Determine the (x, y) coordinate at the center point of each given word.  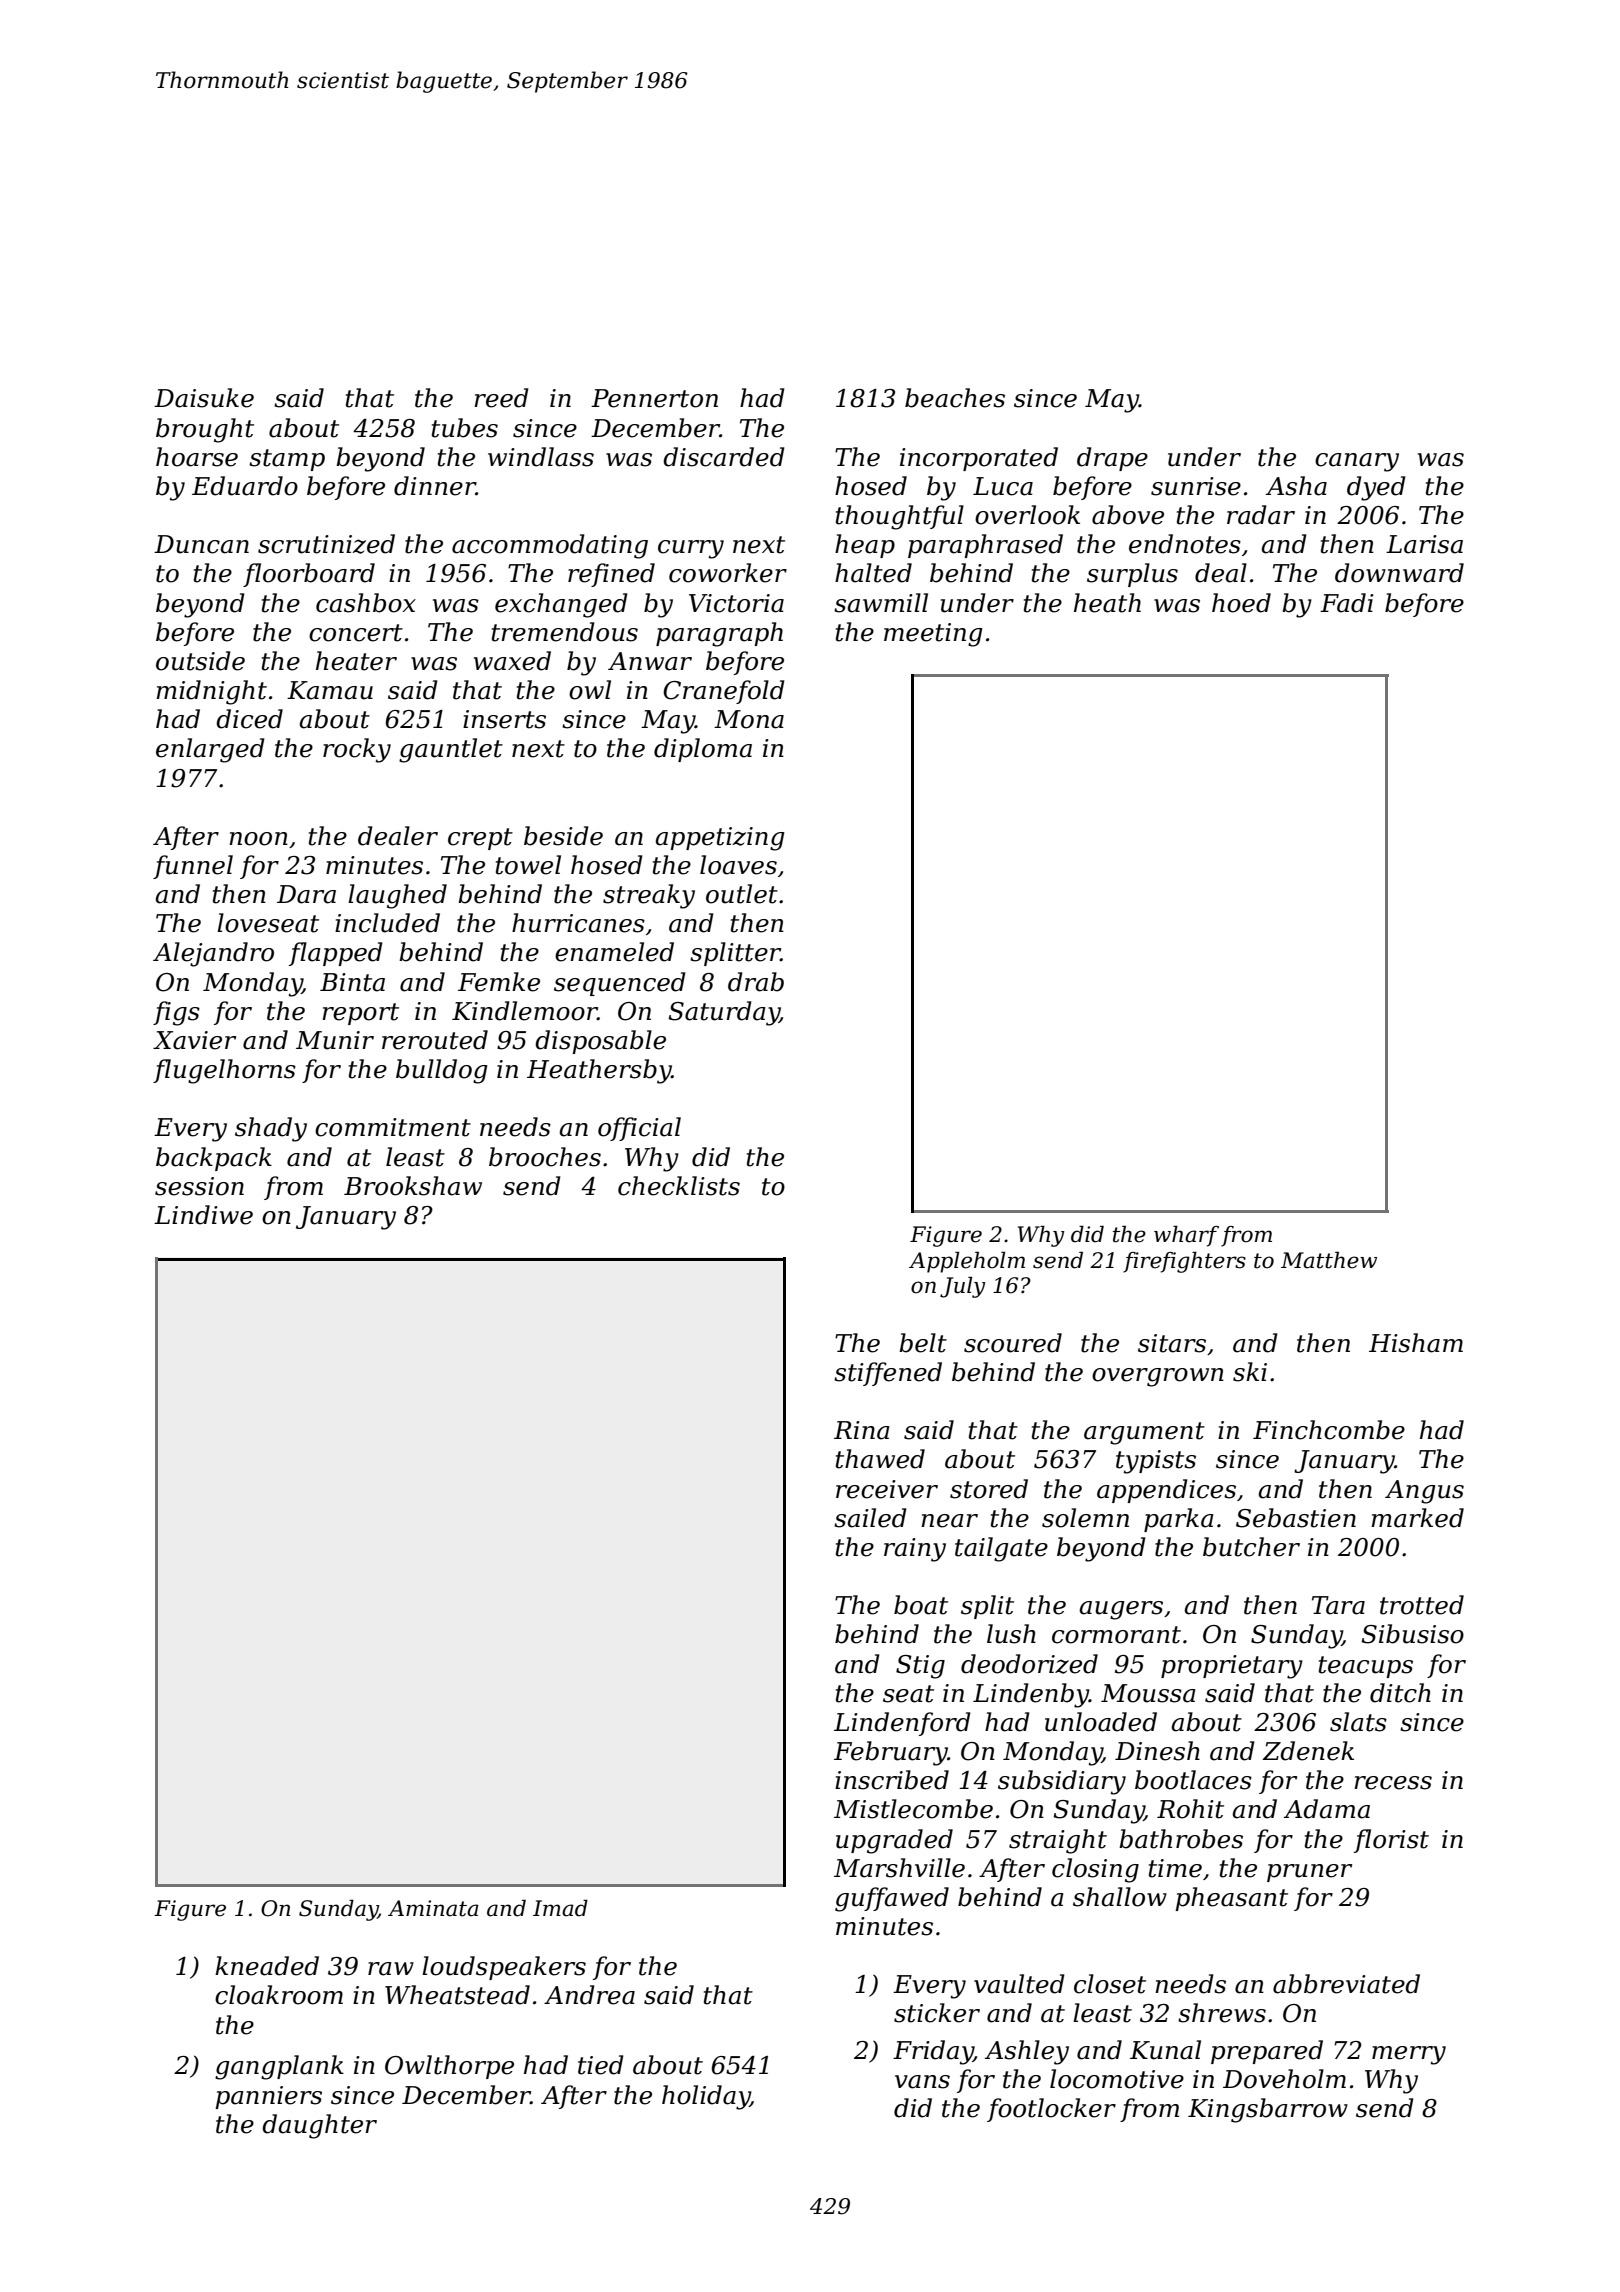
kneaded (267, 1966)
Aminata (433, 1908)
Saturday (724, 1013)
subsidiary (1062, 1782)
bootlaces (1193, 1780)
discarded (724, 457)
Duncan (201, 544)
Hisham (1416, 1343)
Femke (499, 982)
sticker (937, 2013)
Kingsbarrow (1268, 2110)
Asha (1296, 486)
